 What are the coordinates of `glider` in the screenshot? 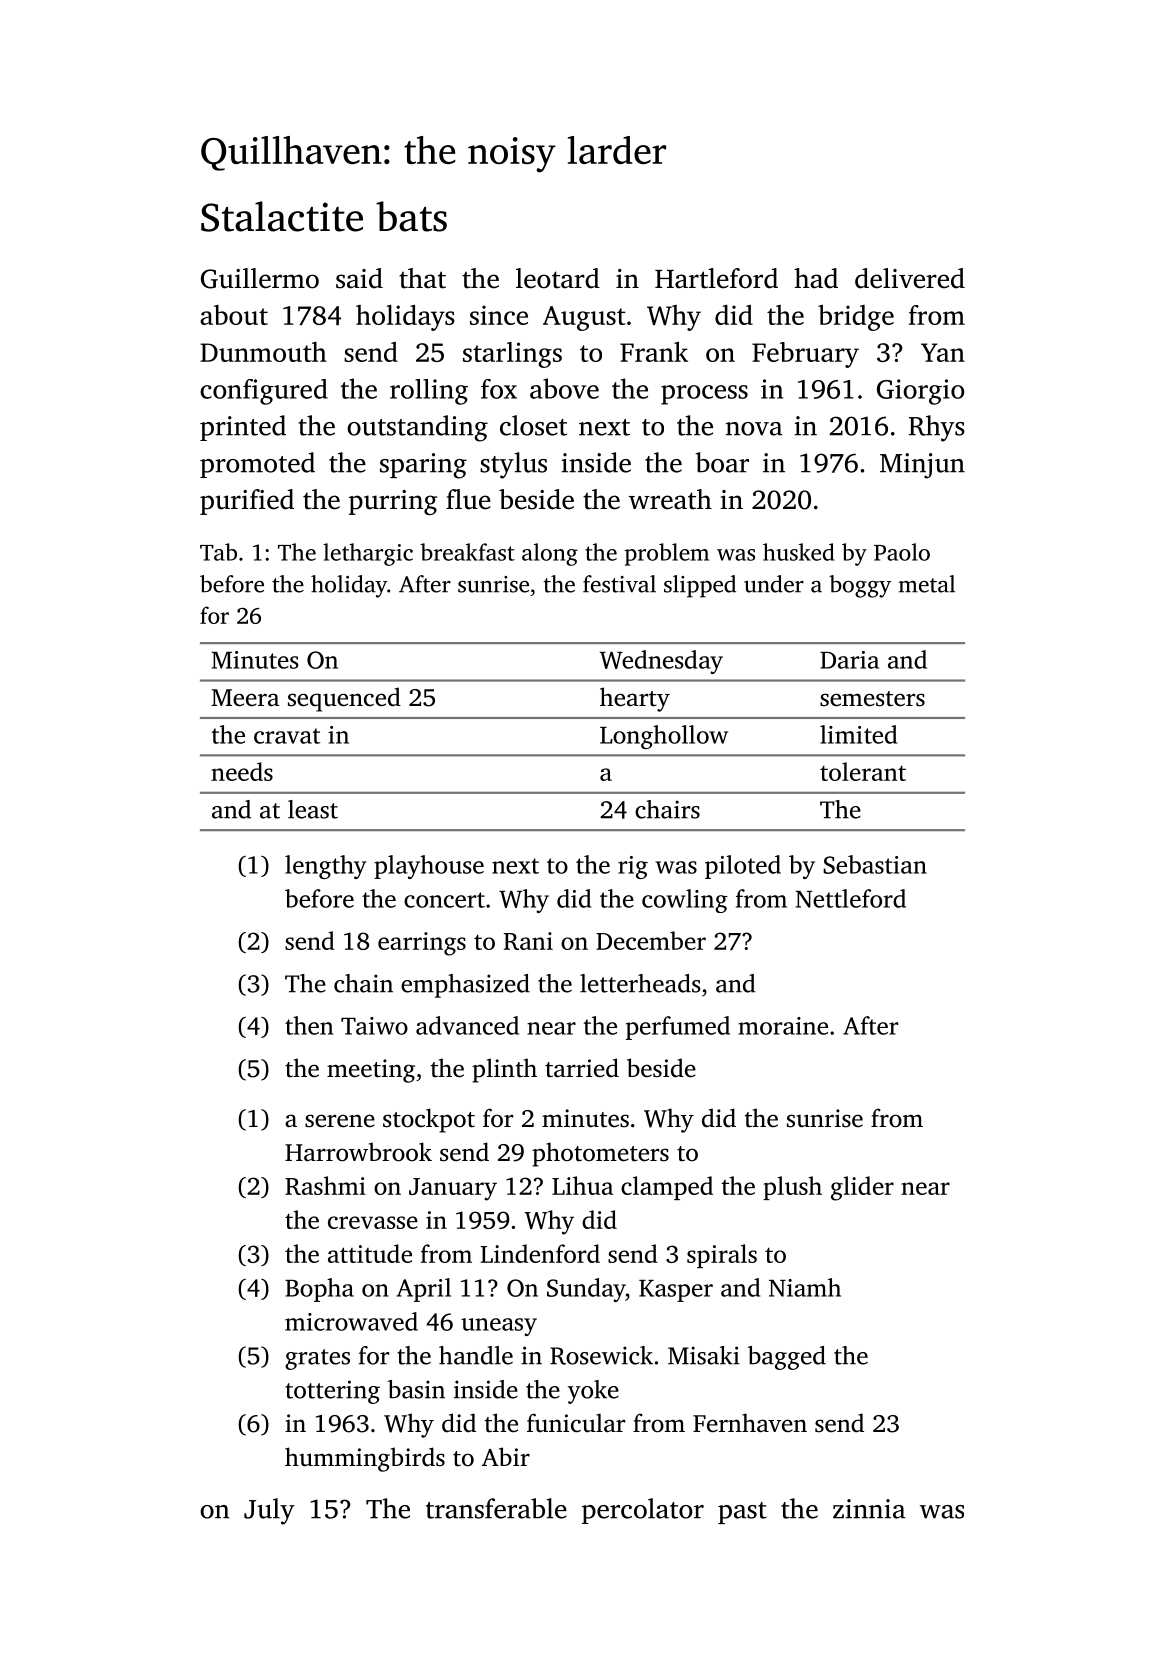 It's located at (862, 1188).
